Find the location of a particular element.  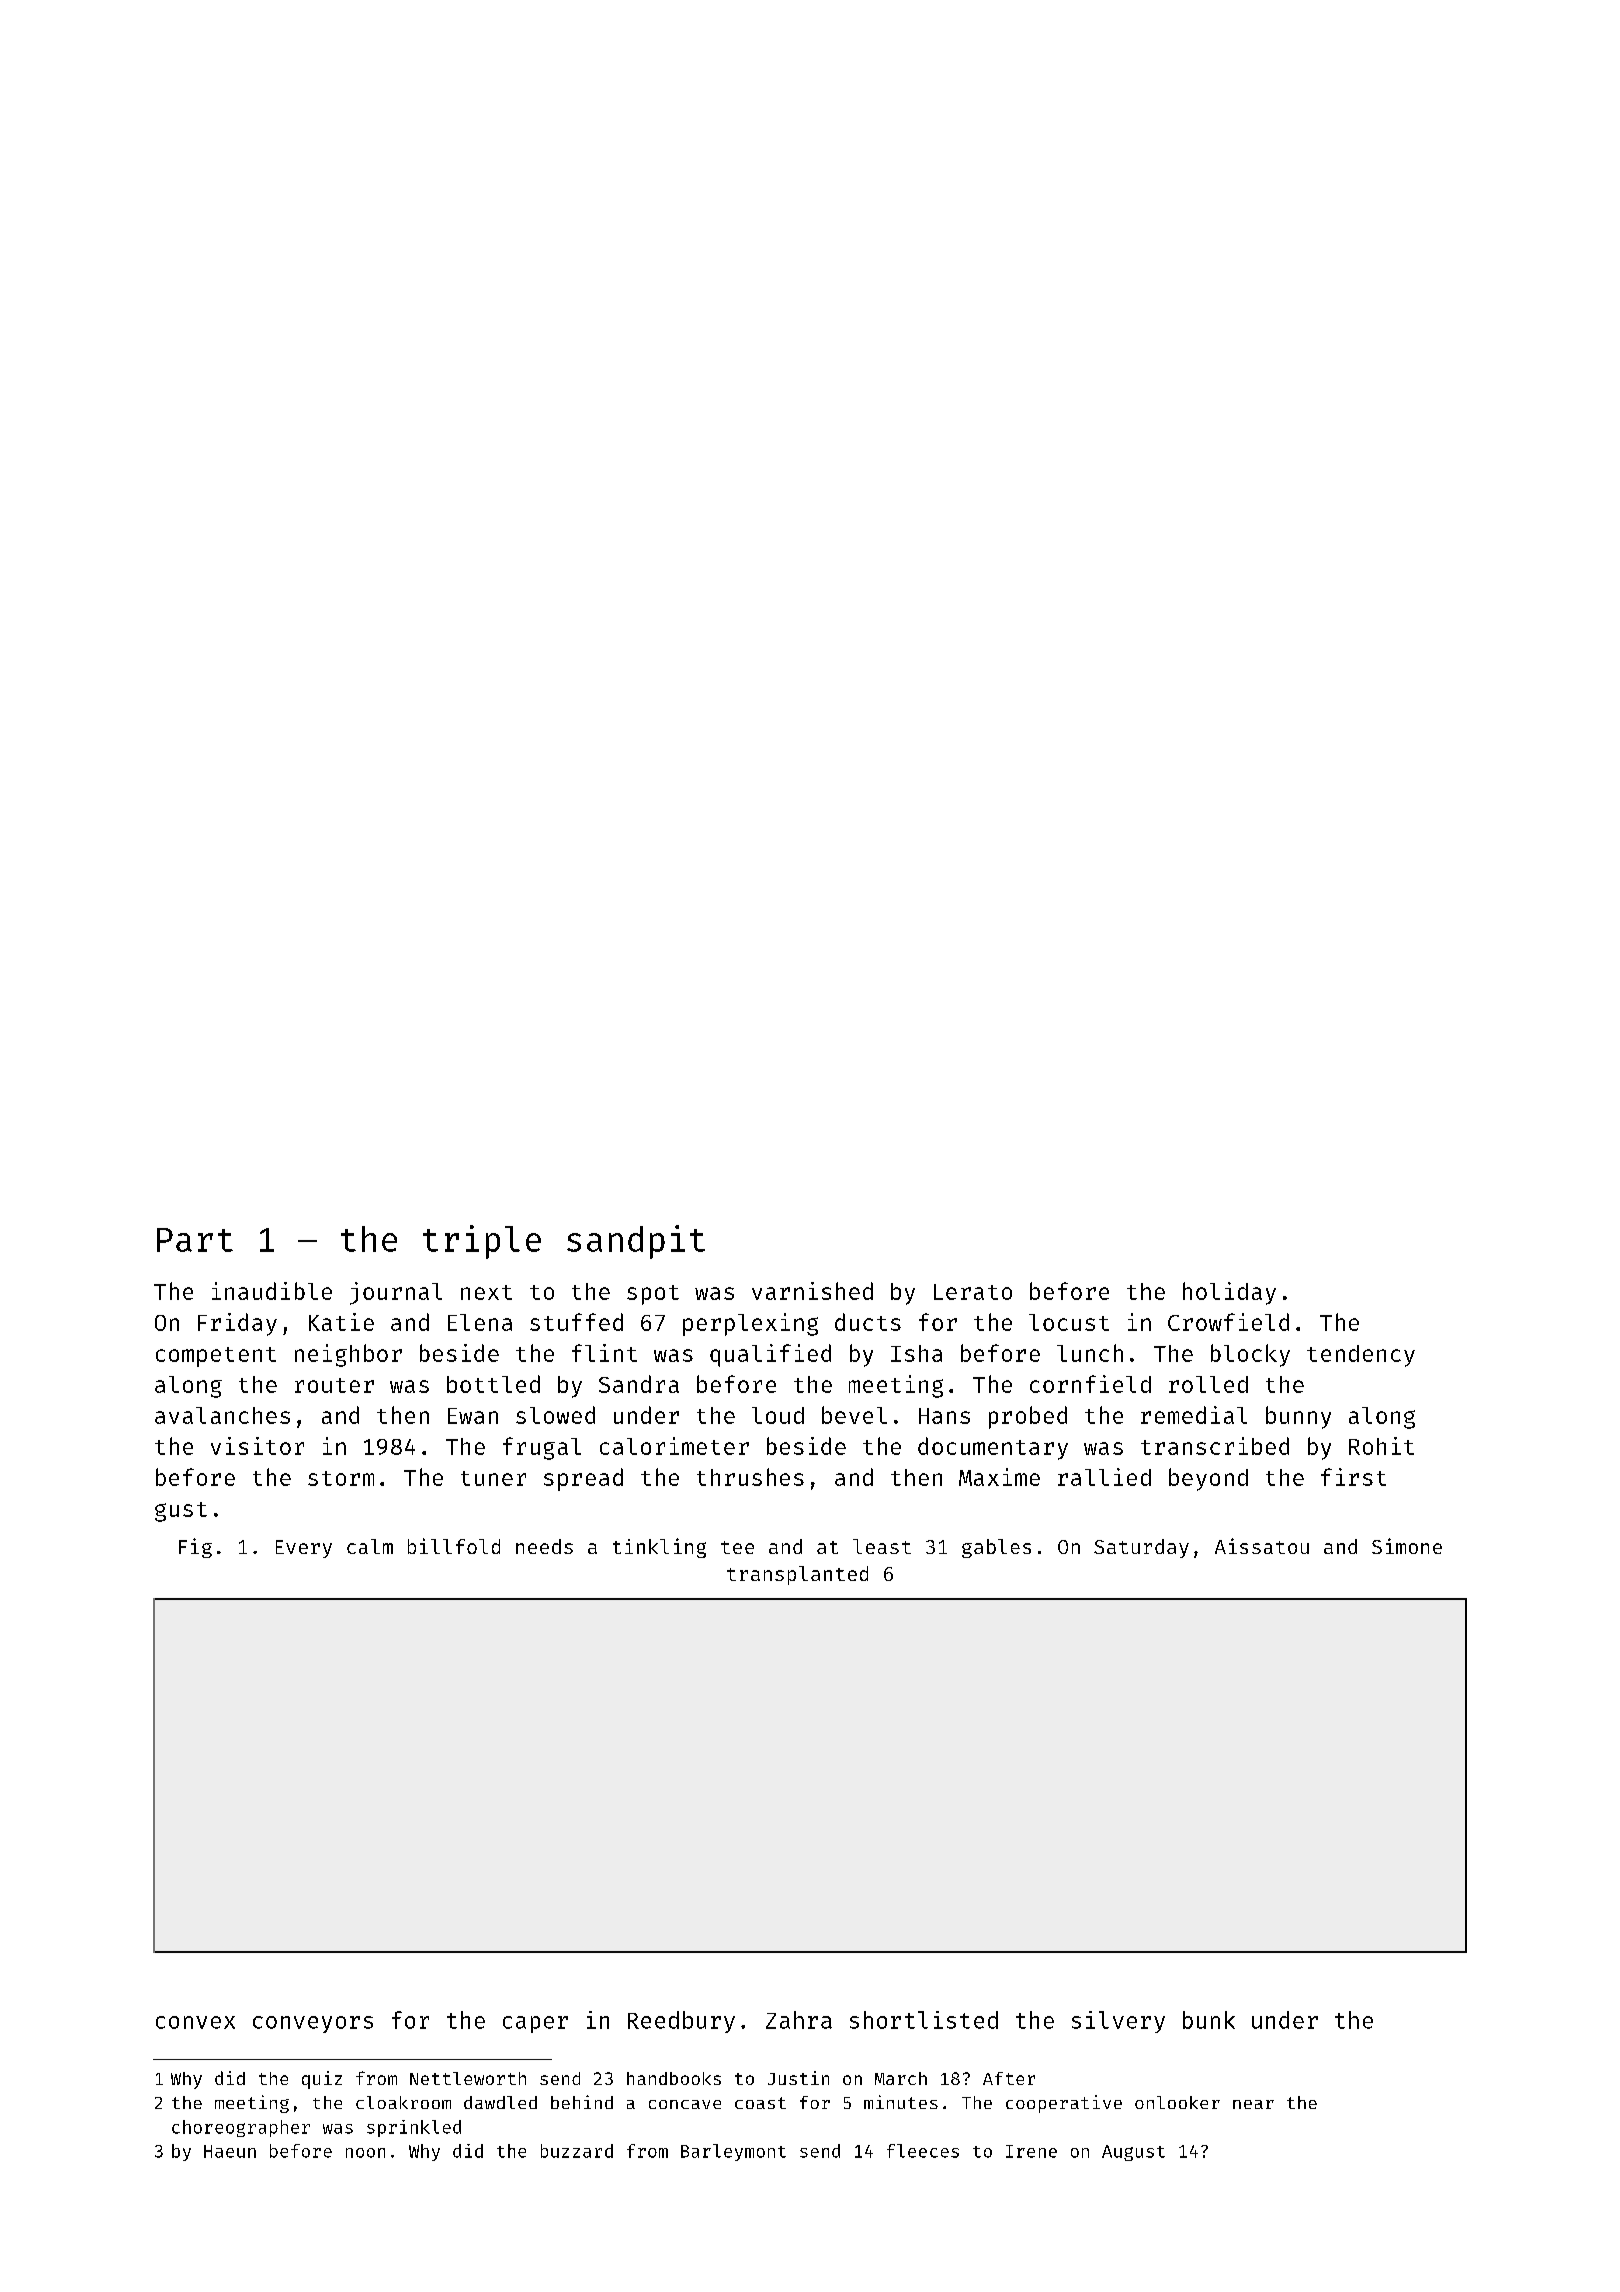

Part is located at coordinates (195, 1240).
